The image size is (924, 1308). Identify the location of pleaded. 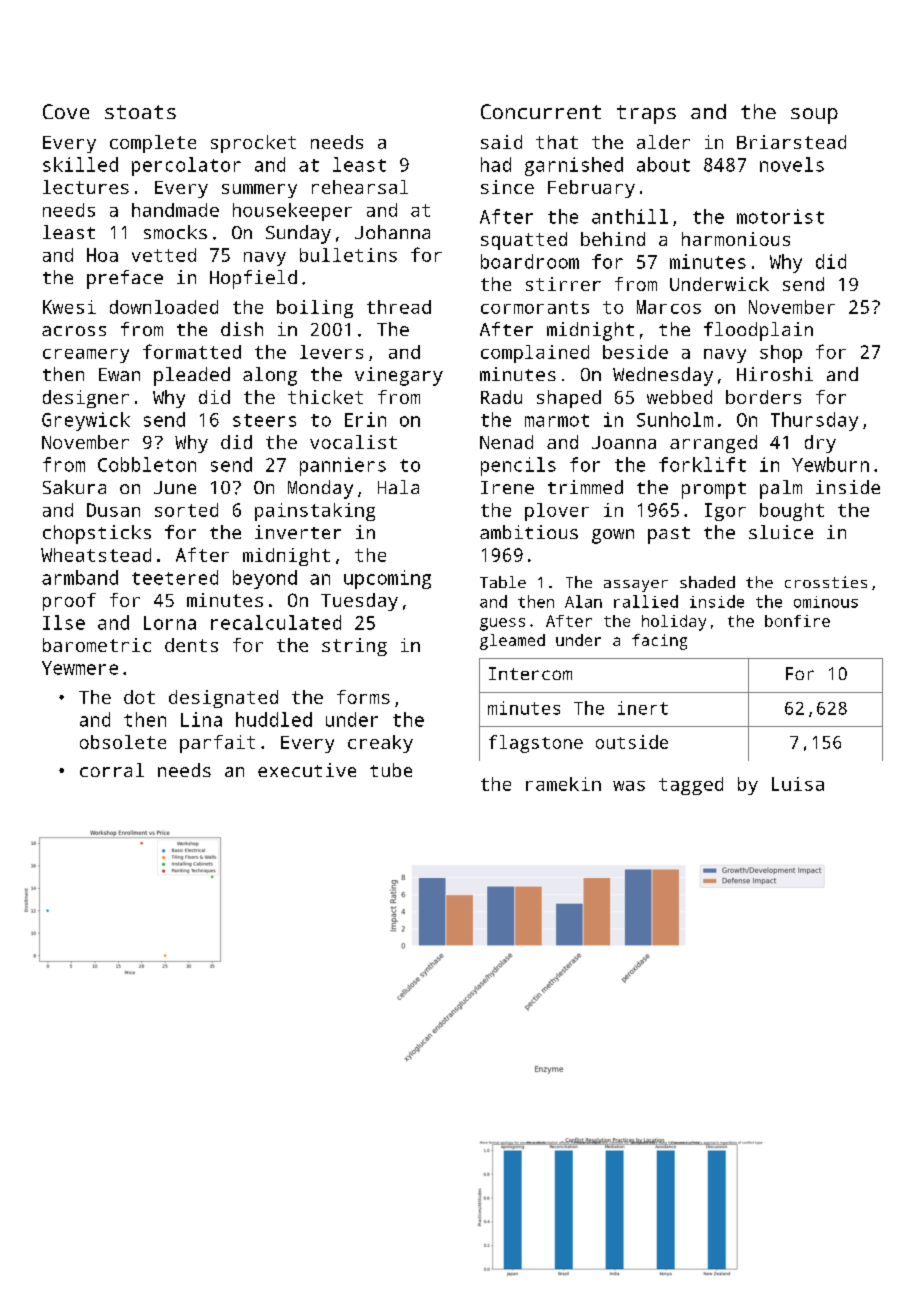
(192, 376).
